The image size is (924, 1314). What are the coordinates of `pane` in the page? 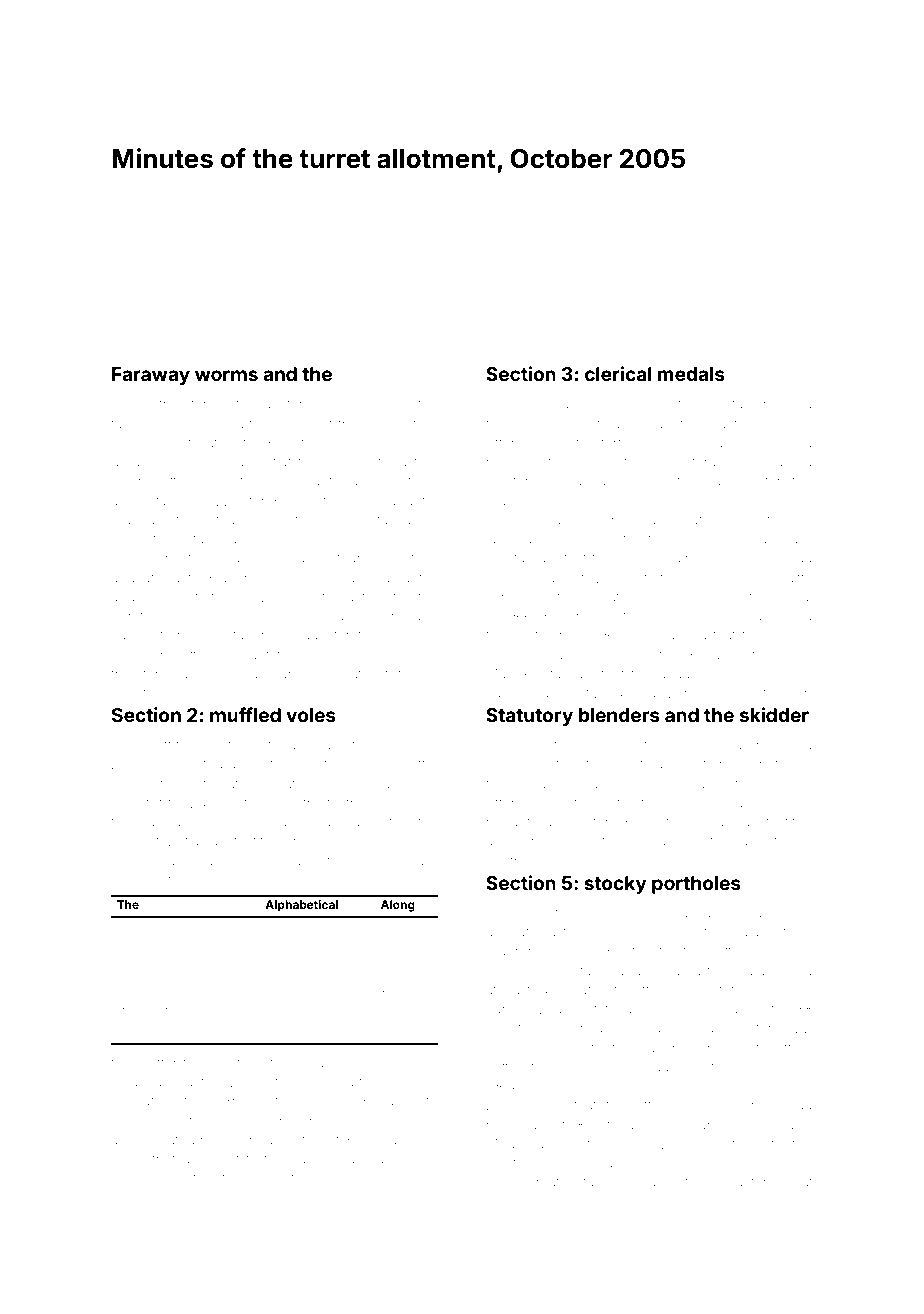 It's located at (402, 637).
